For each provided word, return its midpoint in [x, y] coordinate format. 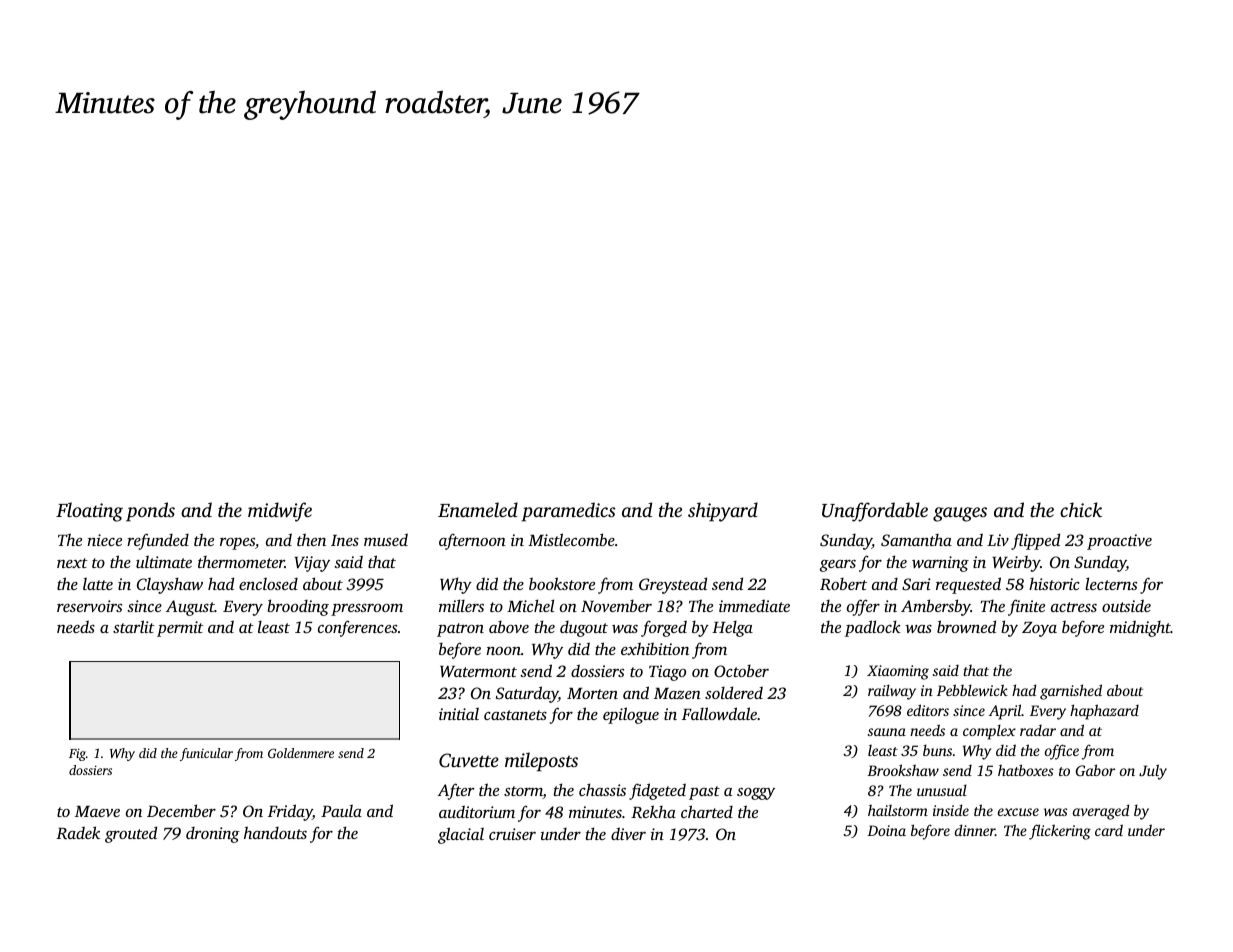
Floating [89, 512]
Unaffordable [875, 512]
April [1005, 712]
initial [459, 713]
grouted [131, 834]
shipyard [723, 512]
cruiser [512, 834]
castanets [515, 715]
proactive [1119, 542]
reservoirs [89, 606]
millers [461, 605]
